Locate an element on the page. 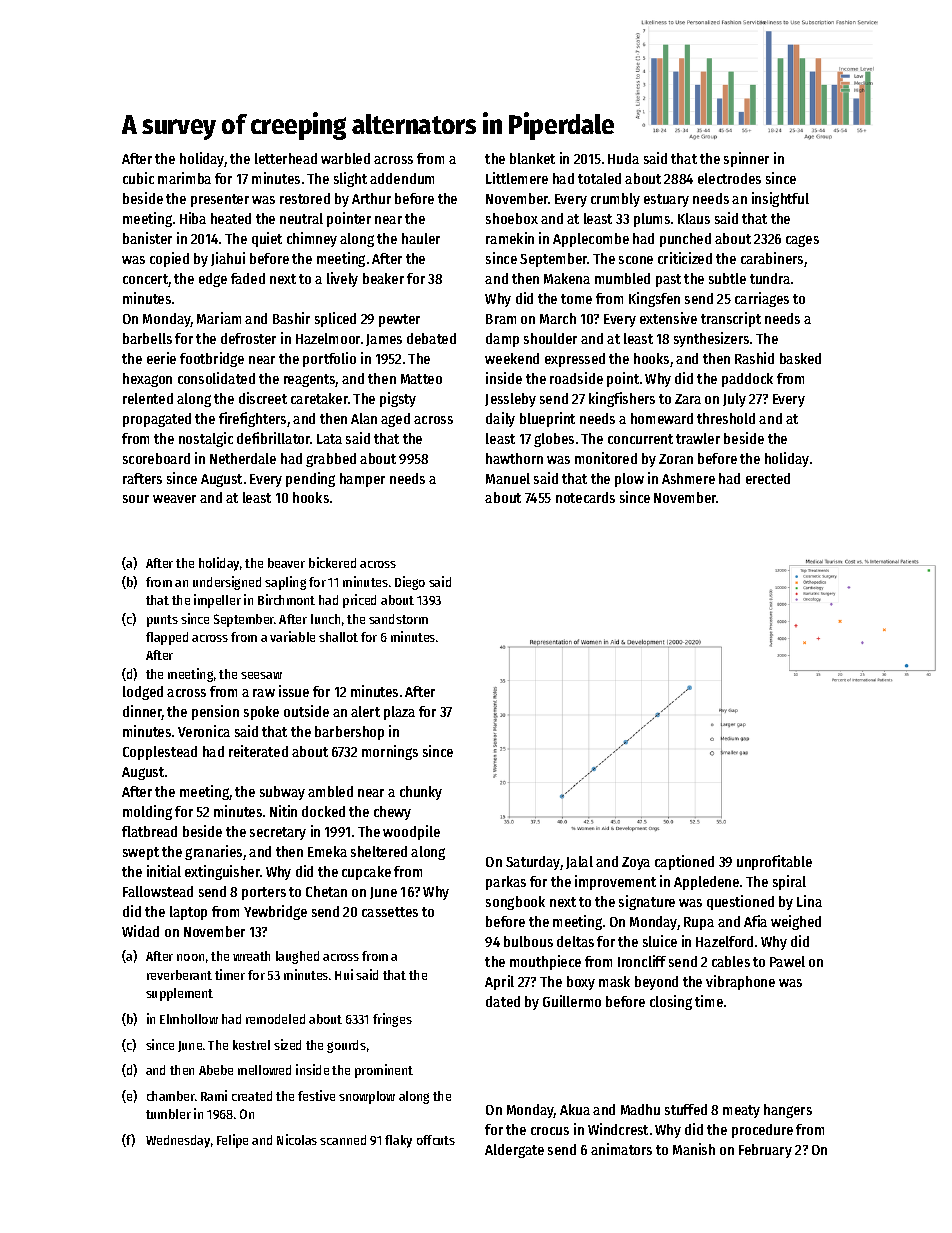 The image size is (952, 1233). copied is located at coordinates (169, 259).
